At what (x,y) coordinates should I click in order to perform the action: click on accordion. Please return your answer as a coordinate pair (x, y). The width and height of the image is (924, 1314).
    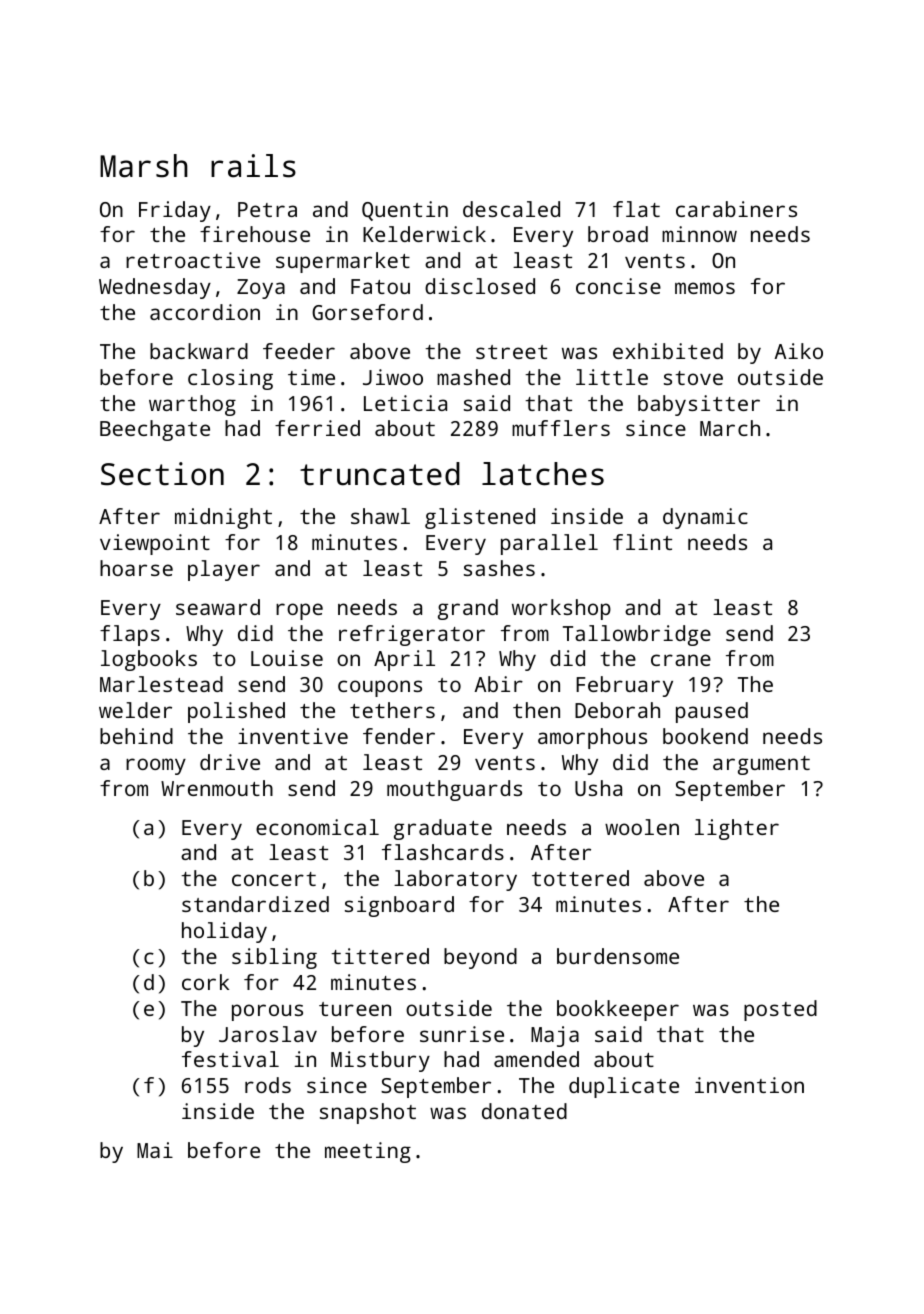
    Looking at the image, I should click on (205, 312).
